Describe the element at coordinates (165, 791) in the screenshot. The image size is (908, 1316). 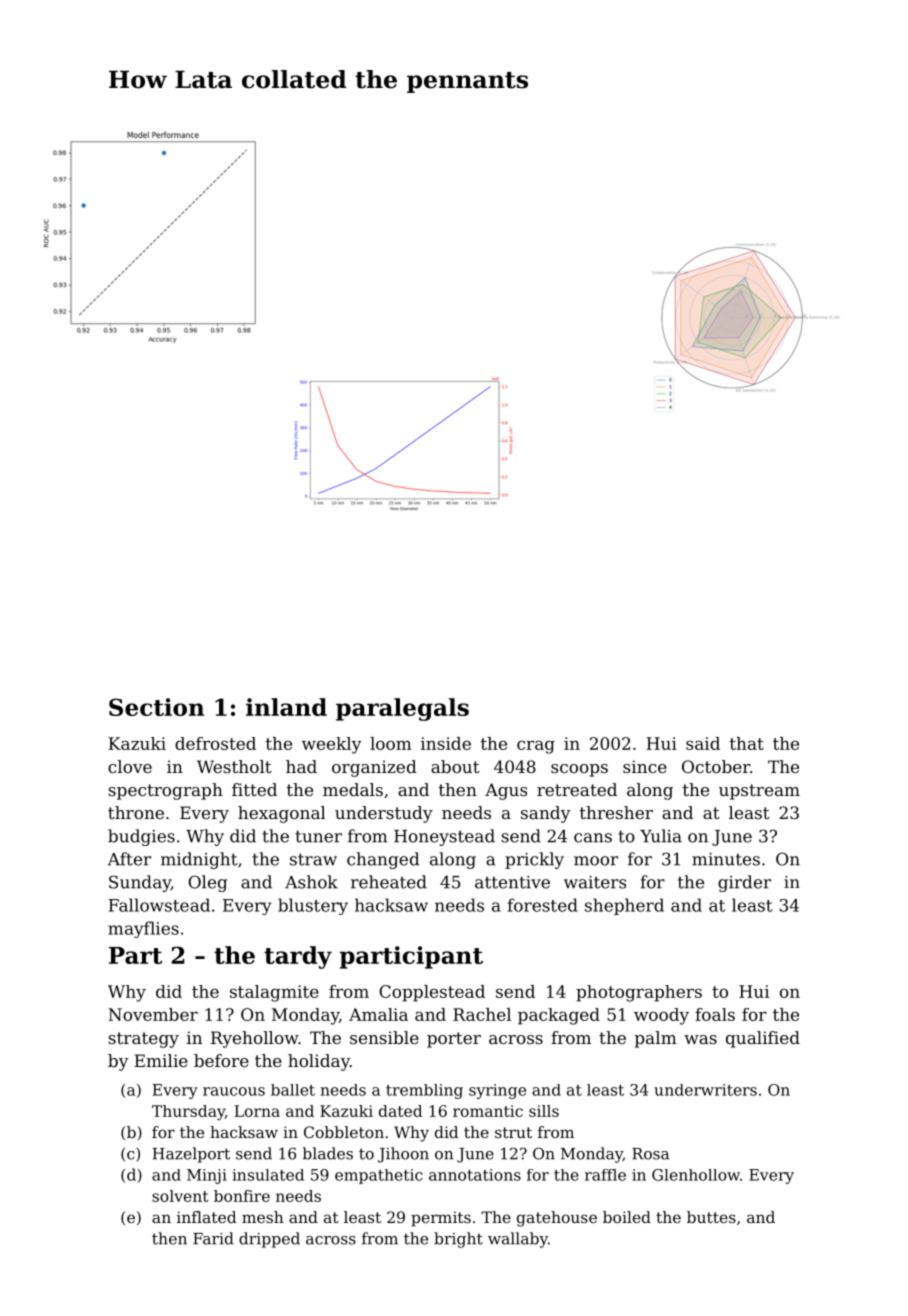
I see `spectrograph` at that location.
